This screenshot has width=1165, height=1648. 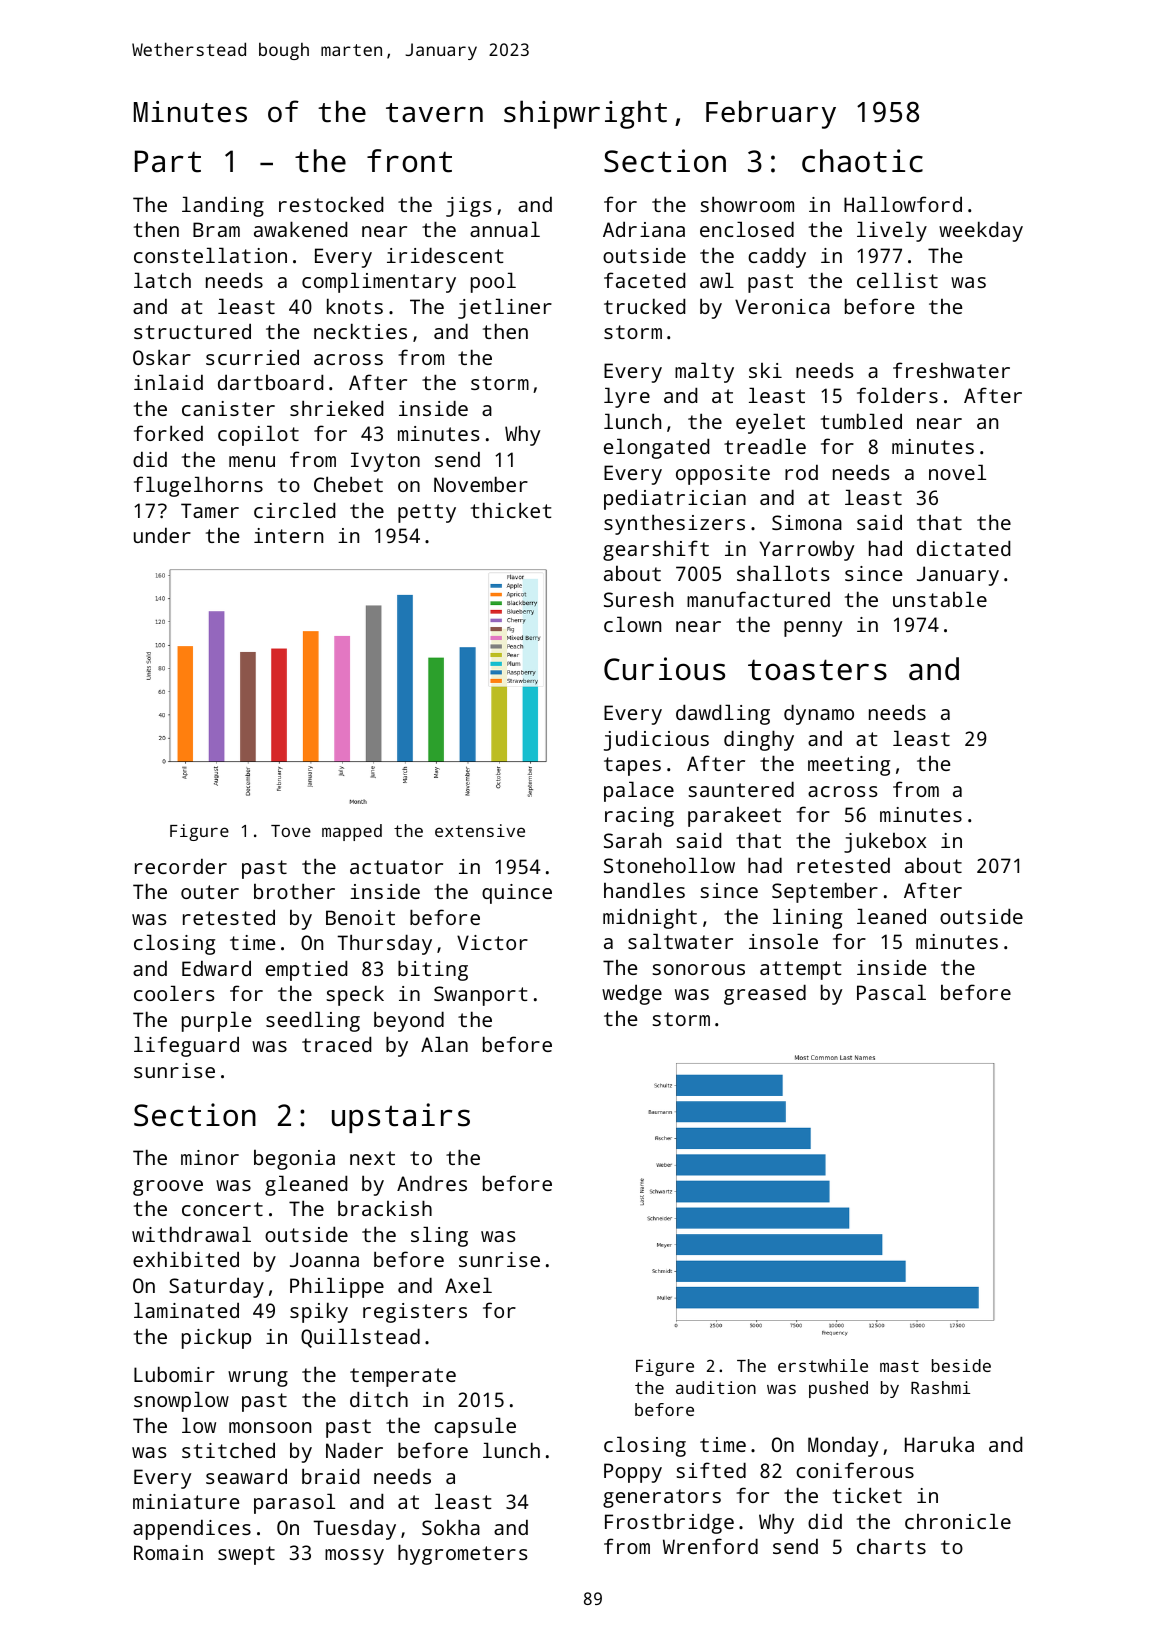 I want to click on dictated, so click(x=963, y=548).
